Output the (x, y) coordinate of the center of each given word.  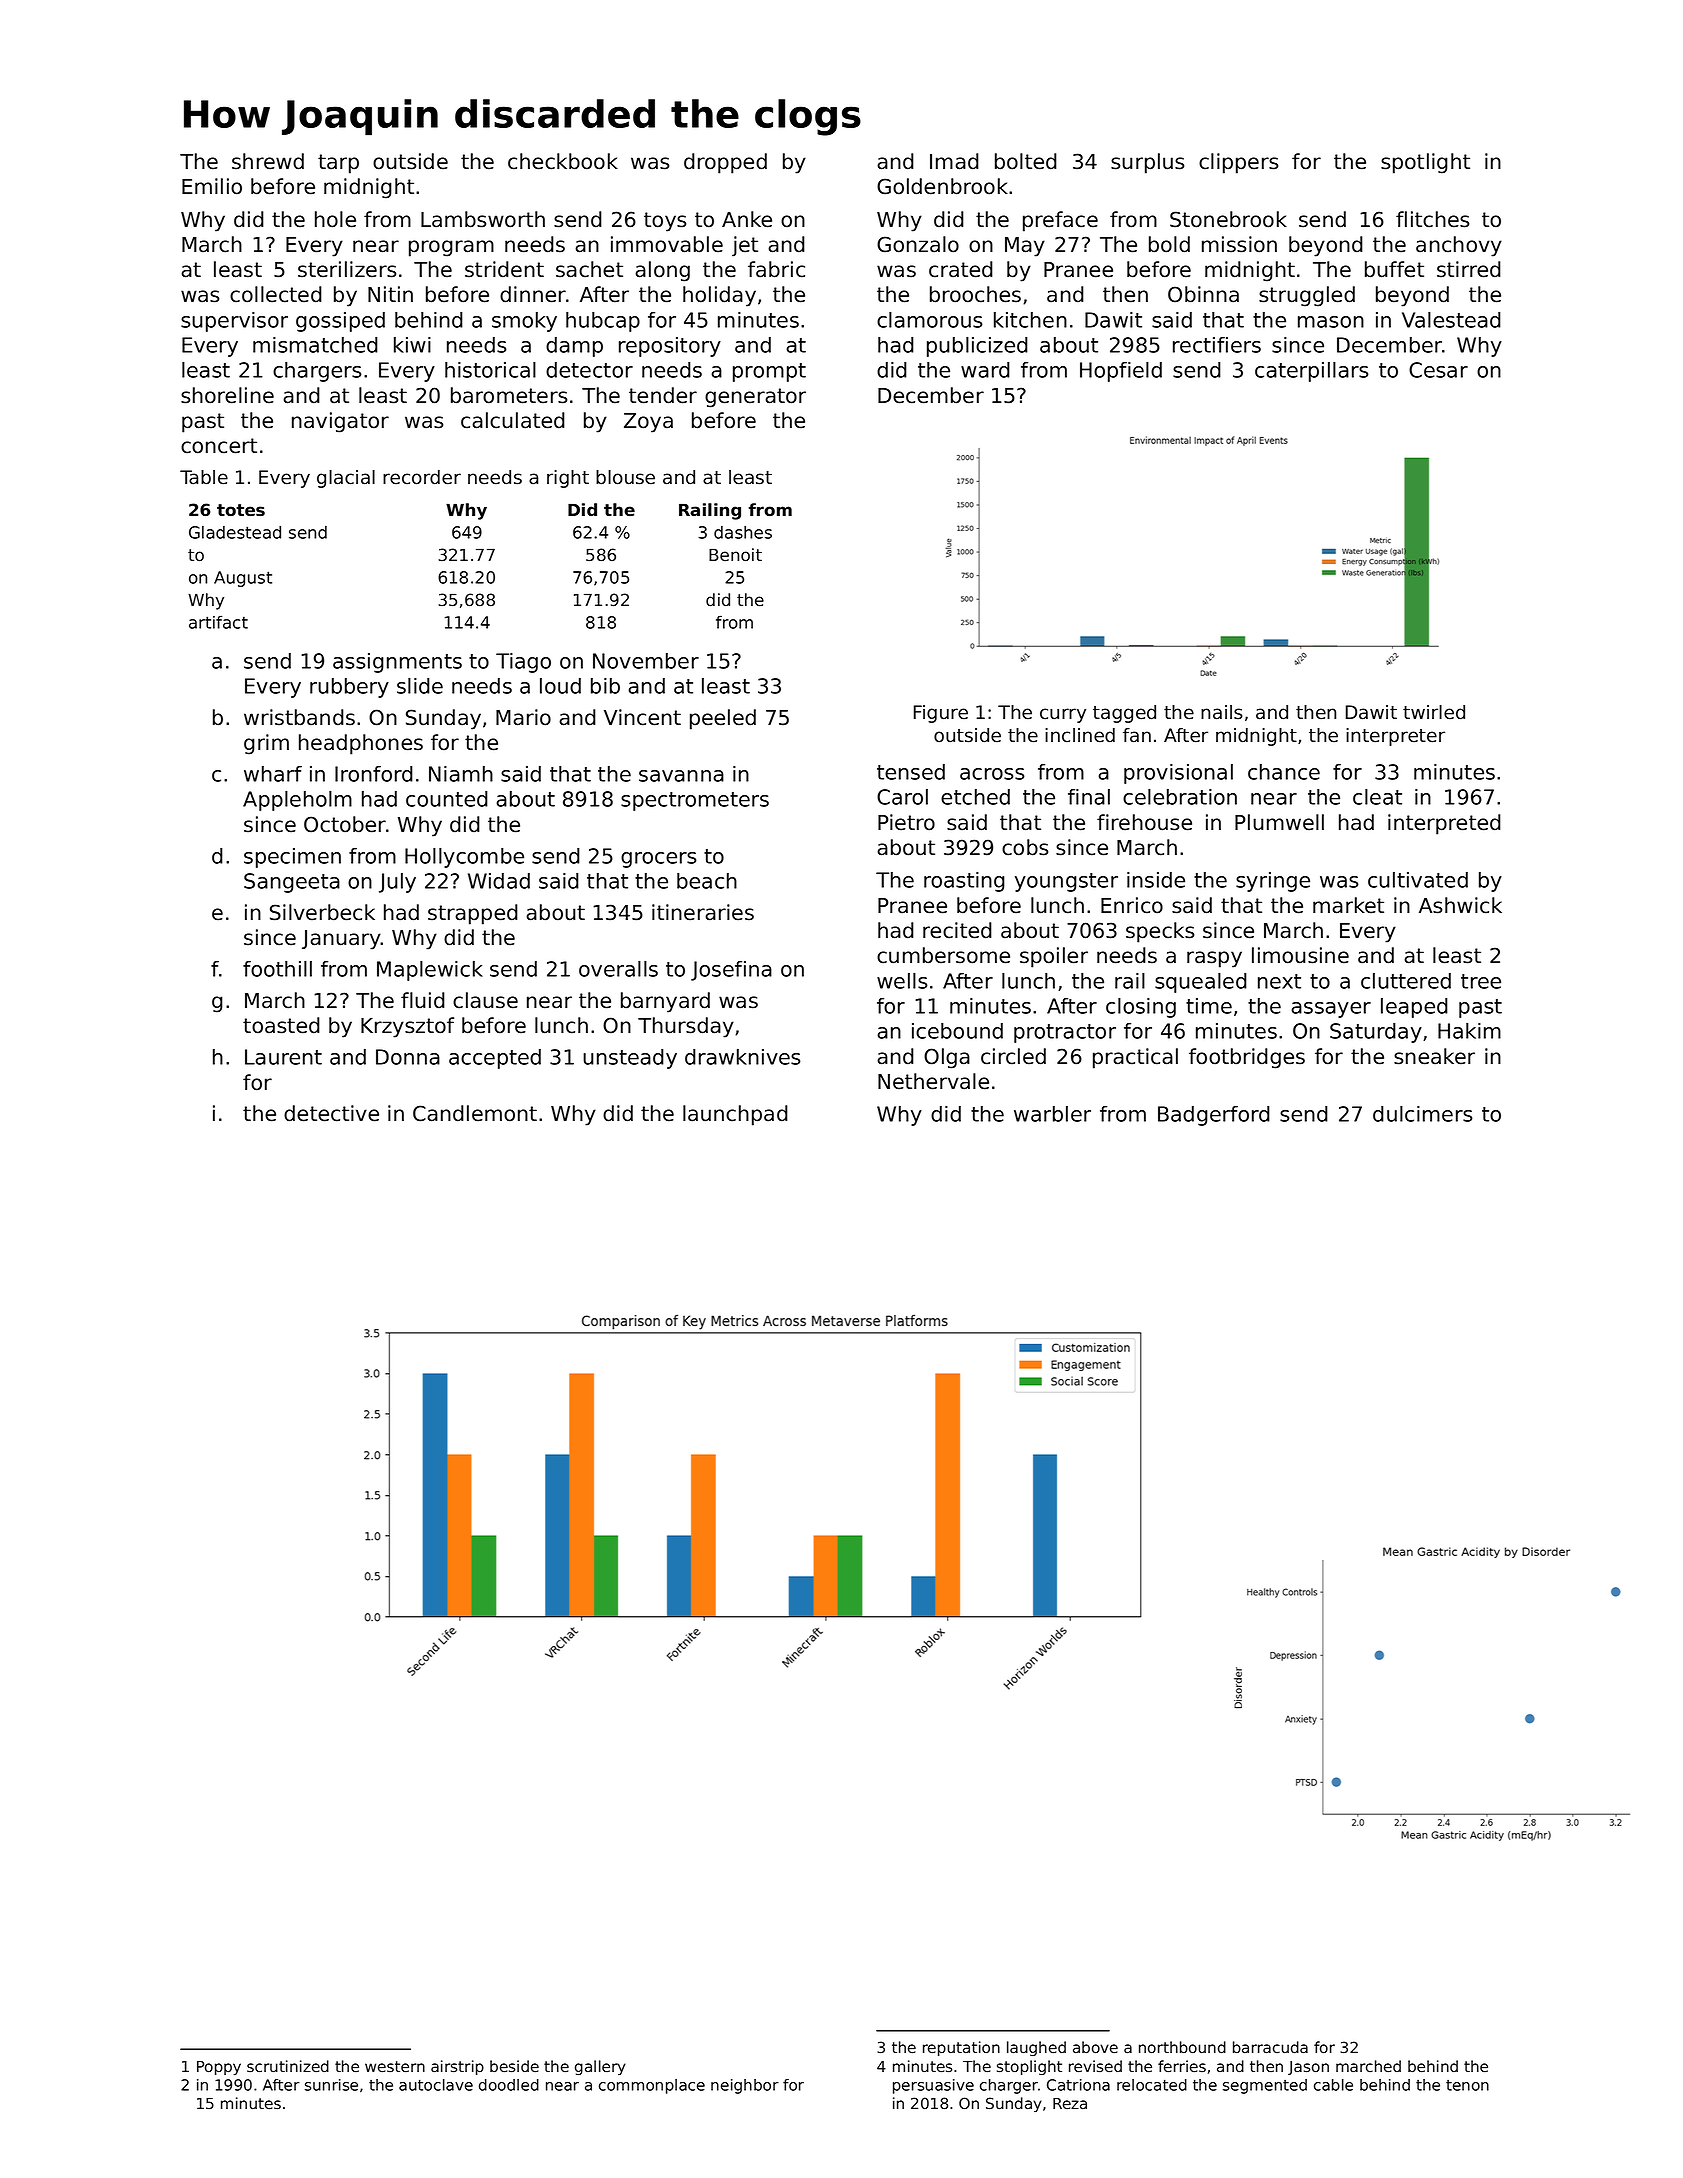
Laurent (283, 1057)
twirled (1434, 712)
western (395, 2067)
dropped (725, 163)
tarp (338, 164)
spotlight (1425, 163)
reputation (961, 2048)
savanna (681, 776)
